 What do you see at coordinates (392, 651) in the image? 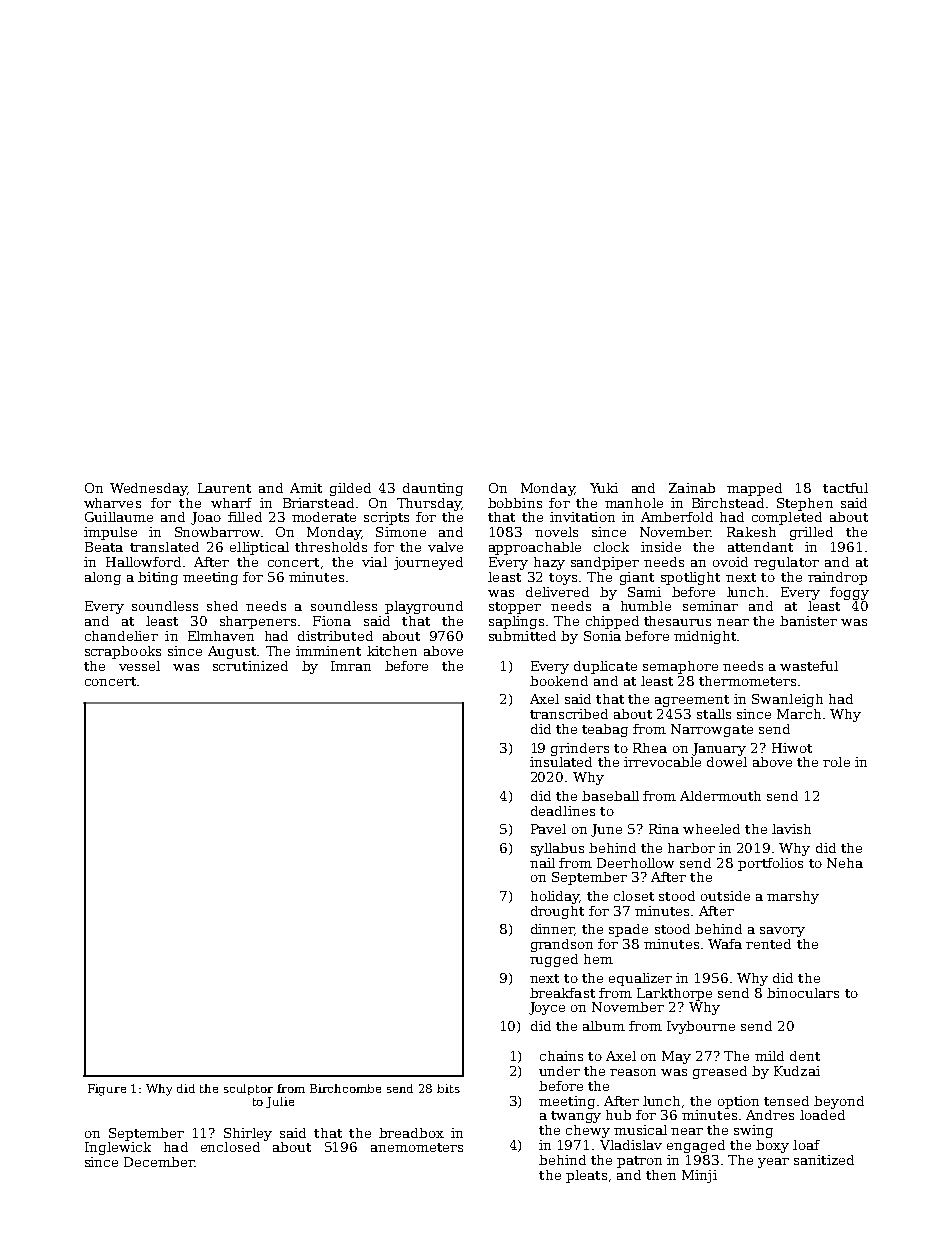
I see `kitchen` at bounding box center [392, 651].
